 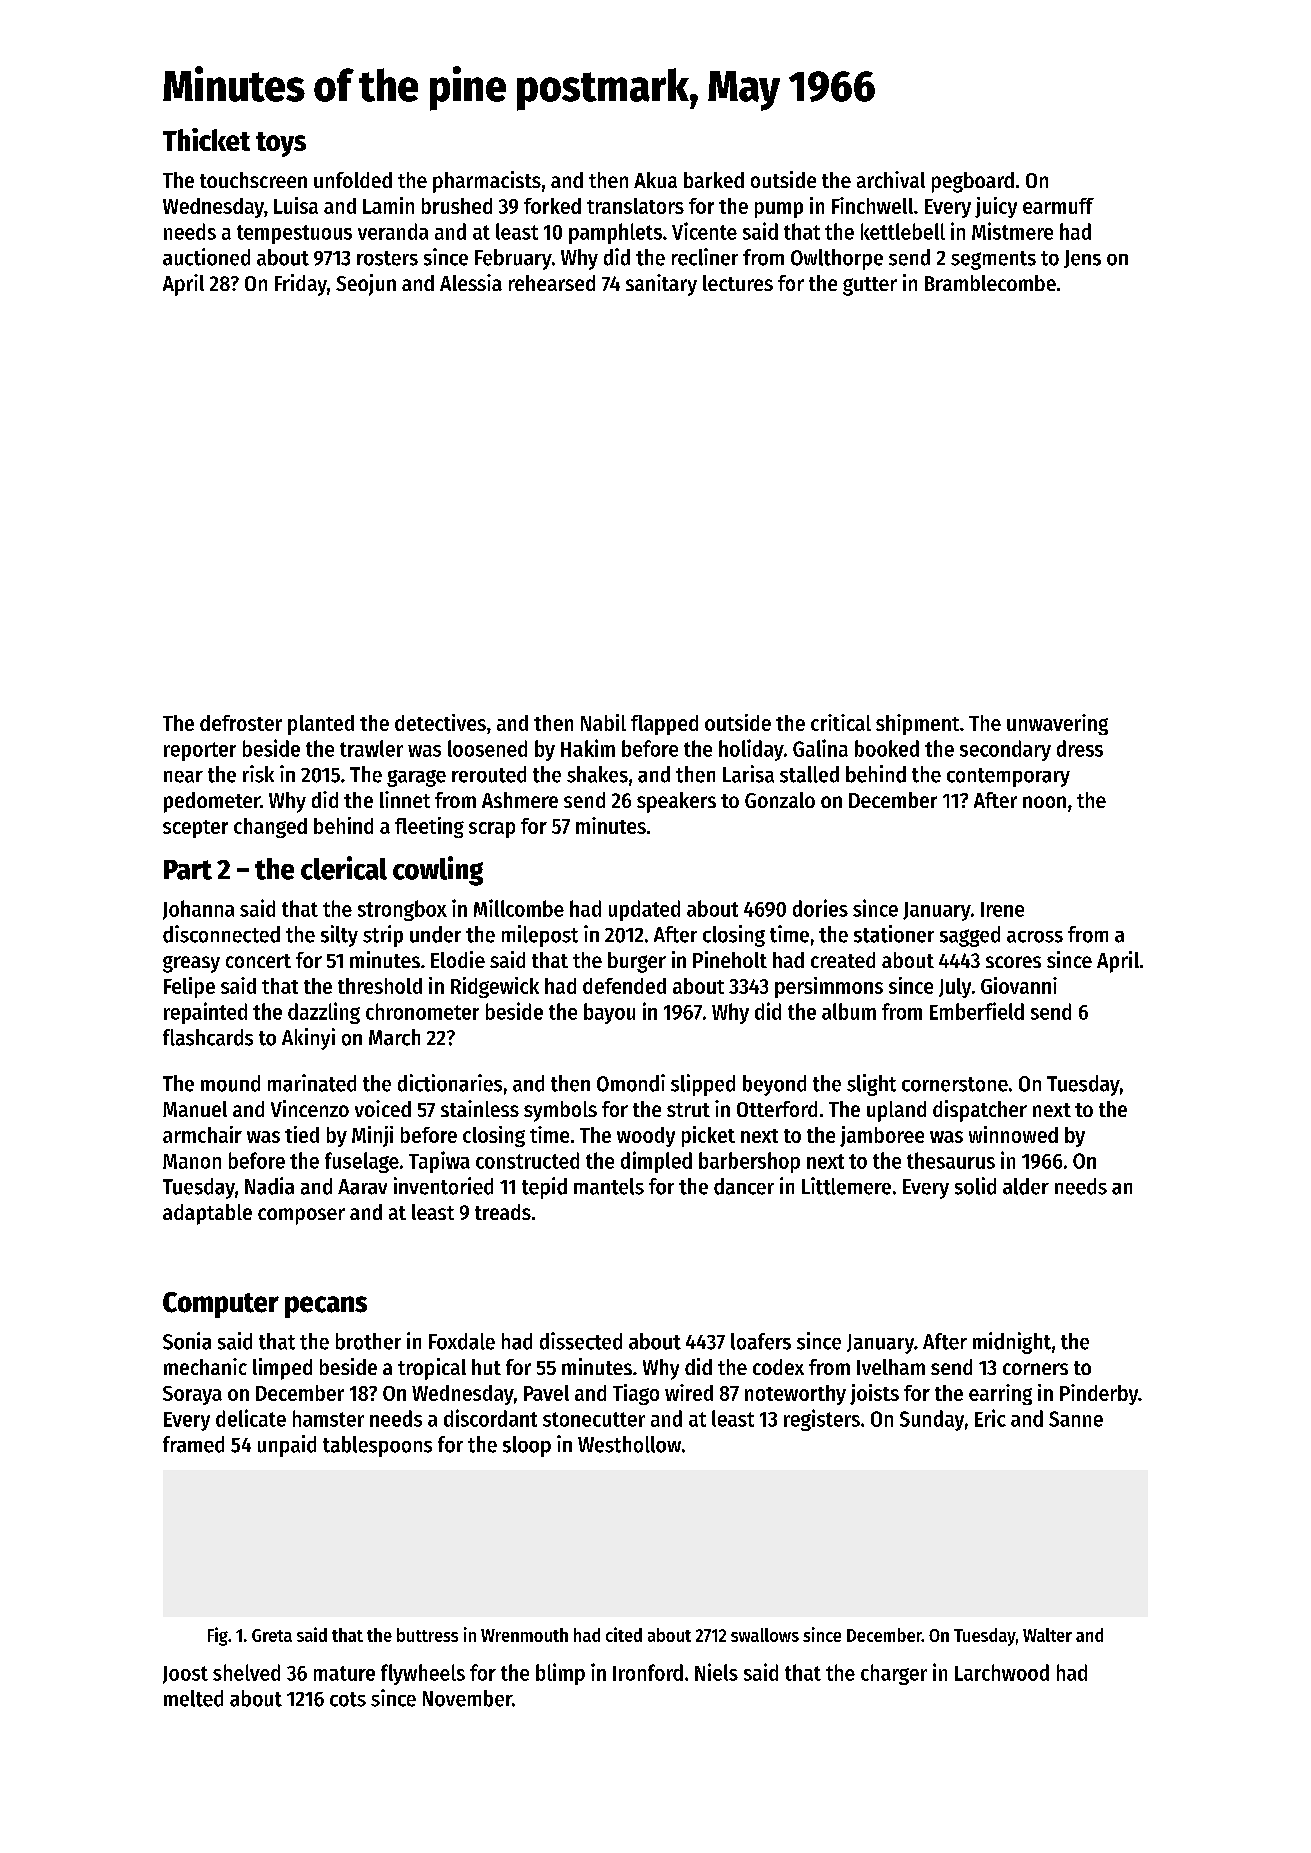 I want to click on earmuff, so click(x=1058, y=206).
